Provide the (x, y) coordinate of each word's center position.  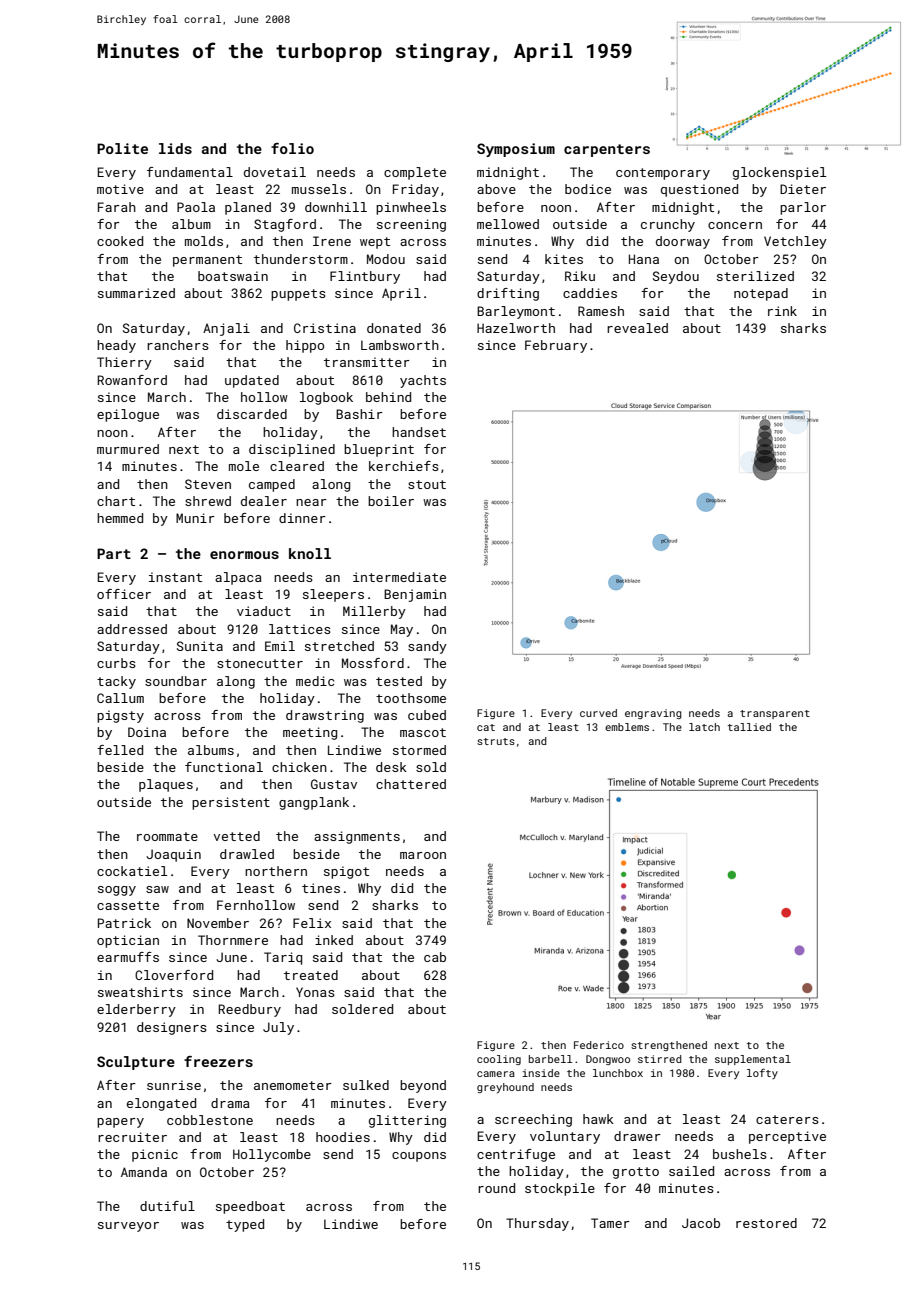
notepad (761, 294)
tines (321, 888)
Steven (208, 484)
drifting (508, 294)
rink (782, 311)
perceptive (787, 1137)
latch (704, 727)
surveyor (128, 1227)
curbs (116, 663)
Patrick (124, 923)
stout (427, 484)
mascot (423, 732)
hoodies (343, 1137)
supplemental (753, 1060)
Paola (196, 207)
